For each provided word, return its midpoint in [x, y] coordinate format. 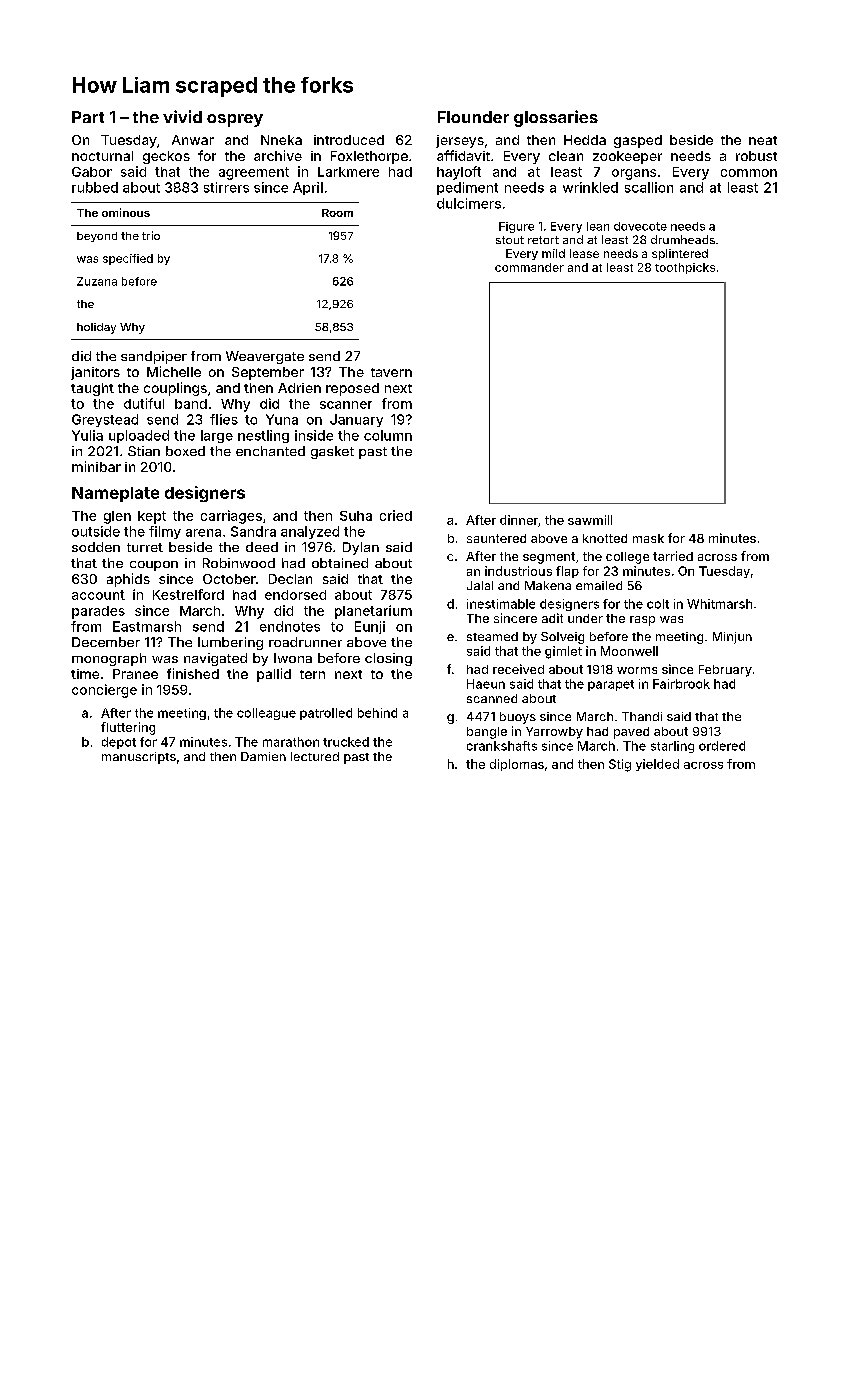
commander [529, 267]
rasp [642, 621]
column [388, 435]
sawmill [590, 520]
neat [763, 140]
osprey [235, 120]
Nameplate [115, 494]
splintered [680, 254]
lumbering [230, 643]
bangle [487, 733]
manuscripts [139, 758]
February [725, 671]
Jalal [480, 585]
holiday [96, 328]
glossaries [556, 118]
